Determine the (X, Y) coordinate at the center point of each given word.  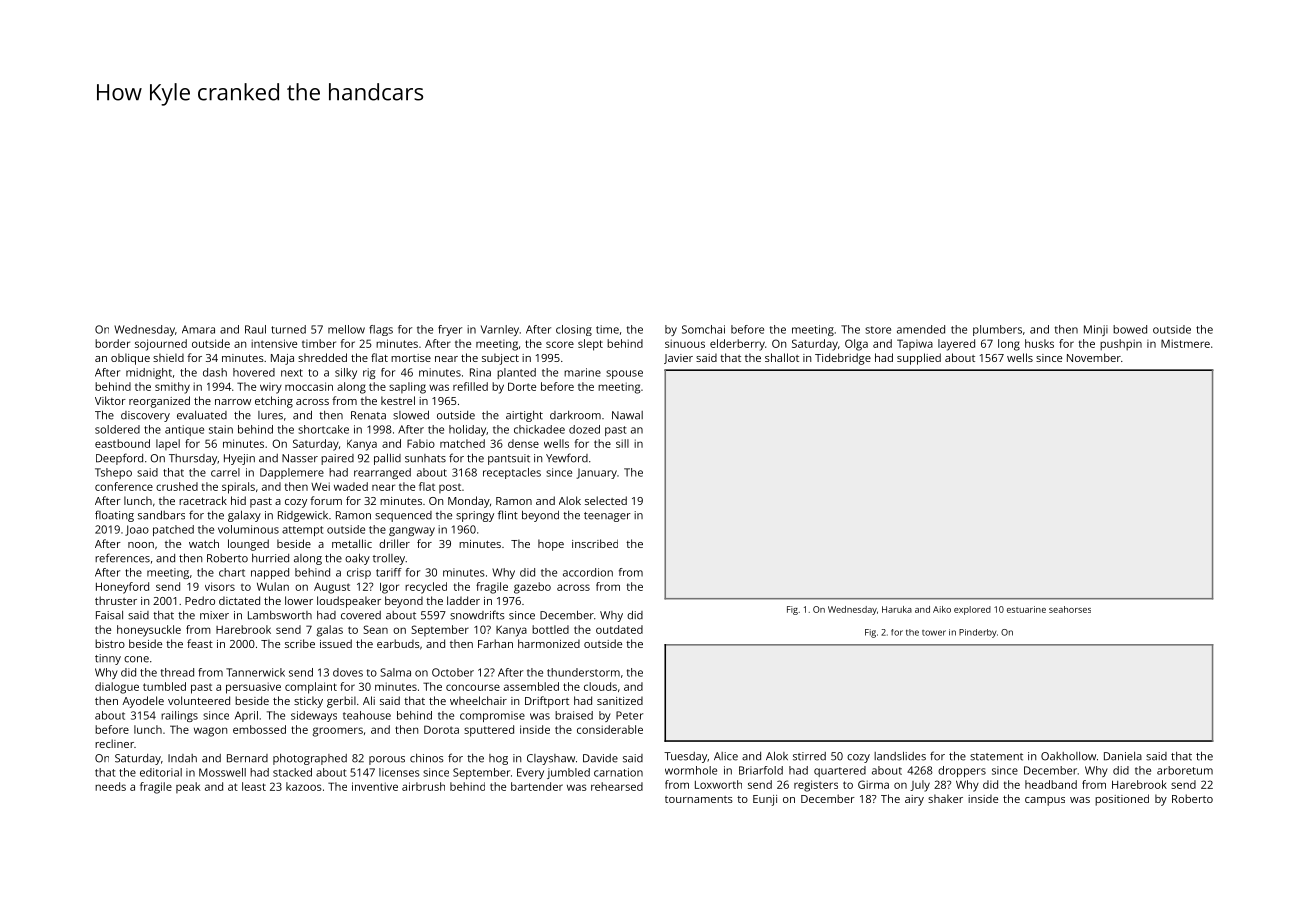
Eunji (765, 800)
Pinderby (977, 633)
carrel (225, 472)
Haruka (897, 609)
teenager (607, 517)
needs (110, 786)
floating (114, 516)
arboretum (1185, 770)
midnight (149, 373)
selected (606, 500)
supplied (919, 359)
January (597, 473)
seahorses (1070, 609)
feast (200, 643)
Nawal (627, 415)
